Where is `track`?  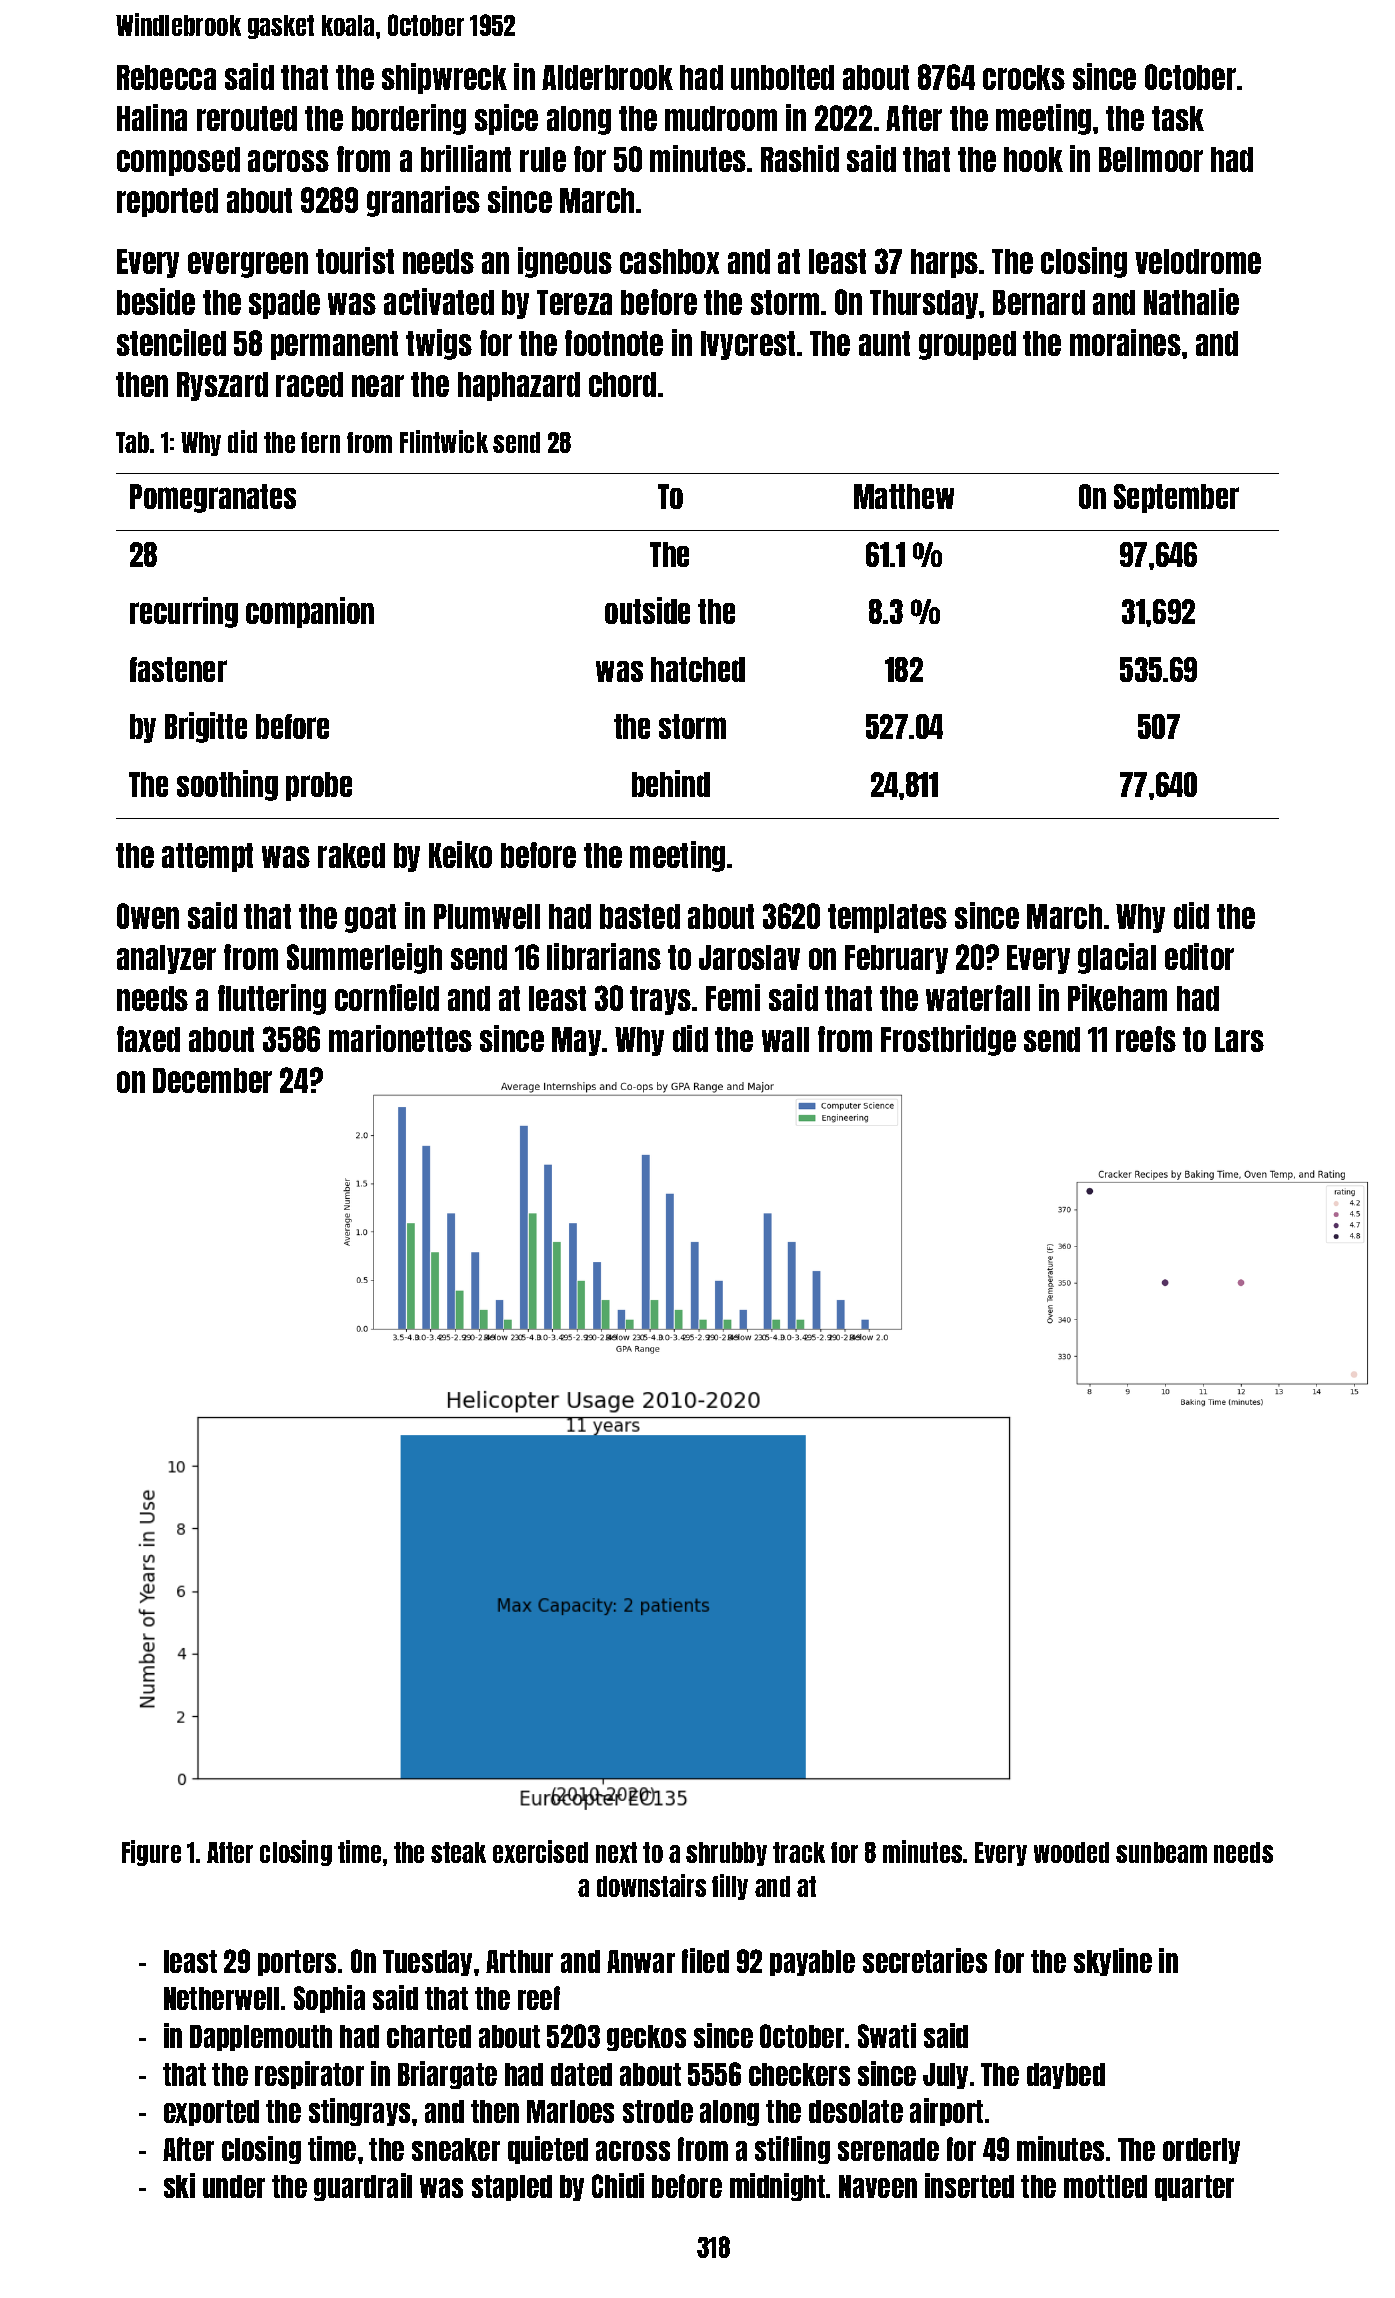
track is located at coordinates (799, 1852).
